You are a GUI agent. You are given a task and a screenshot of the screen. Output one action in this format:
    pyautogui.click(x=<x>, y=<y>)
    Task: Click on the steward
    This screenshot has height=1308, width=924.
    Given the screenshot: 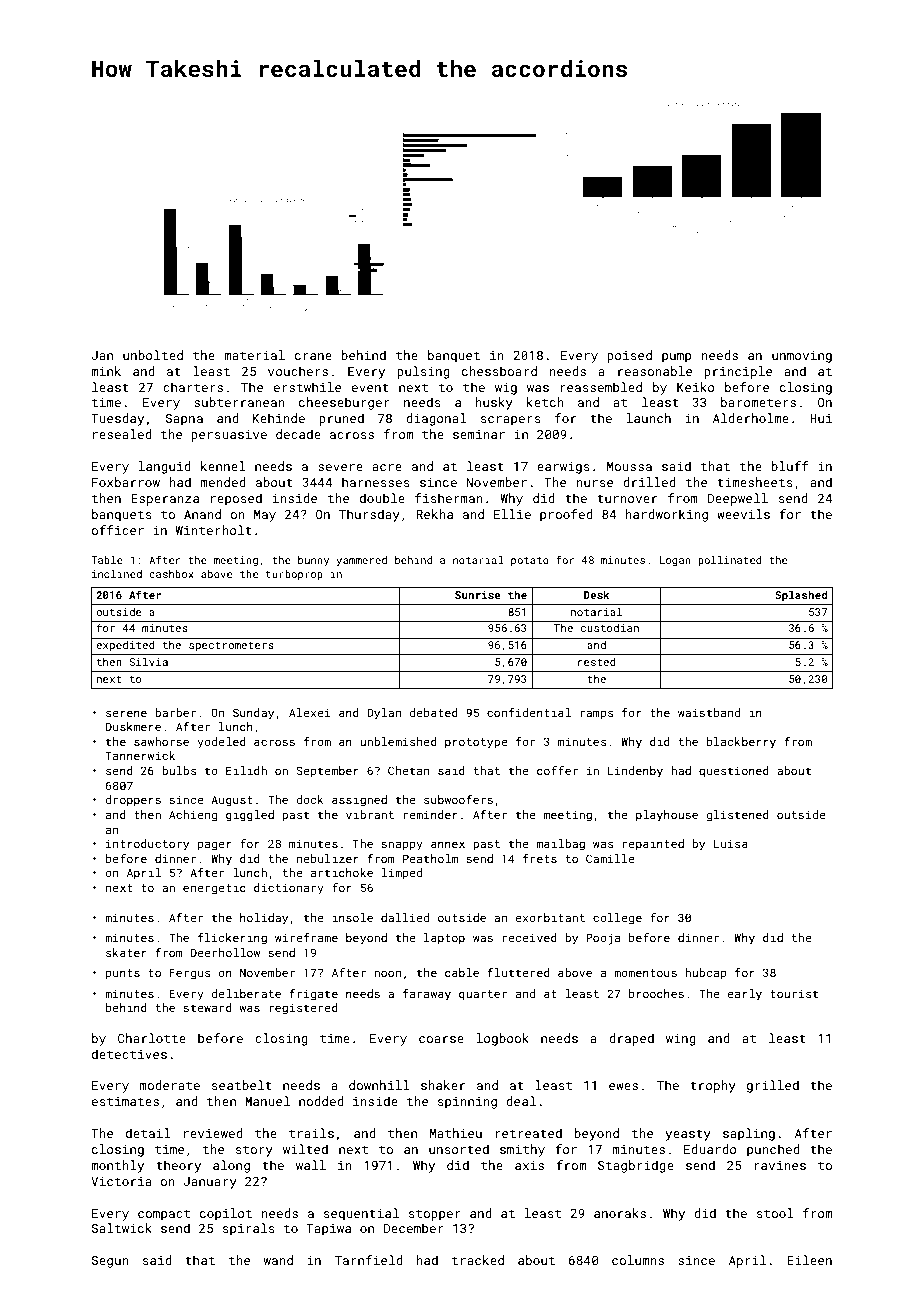 What is the action you would take?
    pyautogui.click(x=207, y=1007)
